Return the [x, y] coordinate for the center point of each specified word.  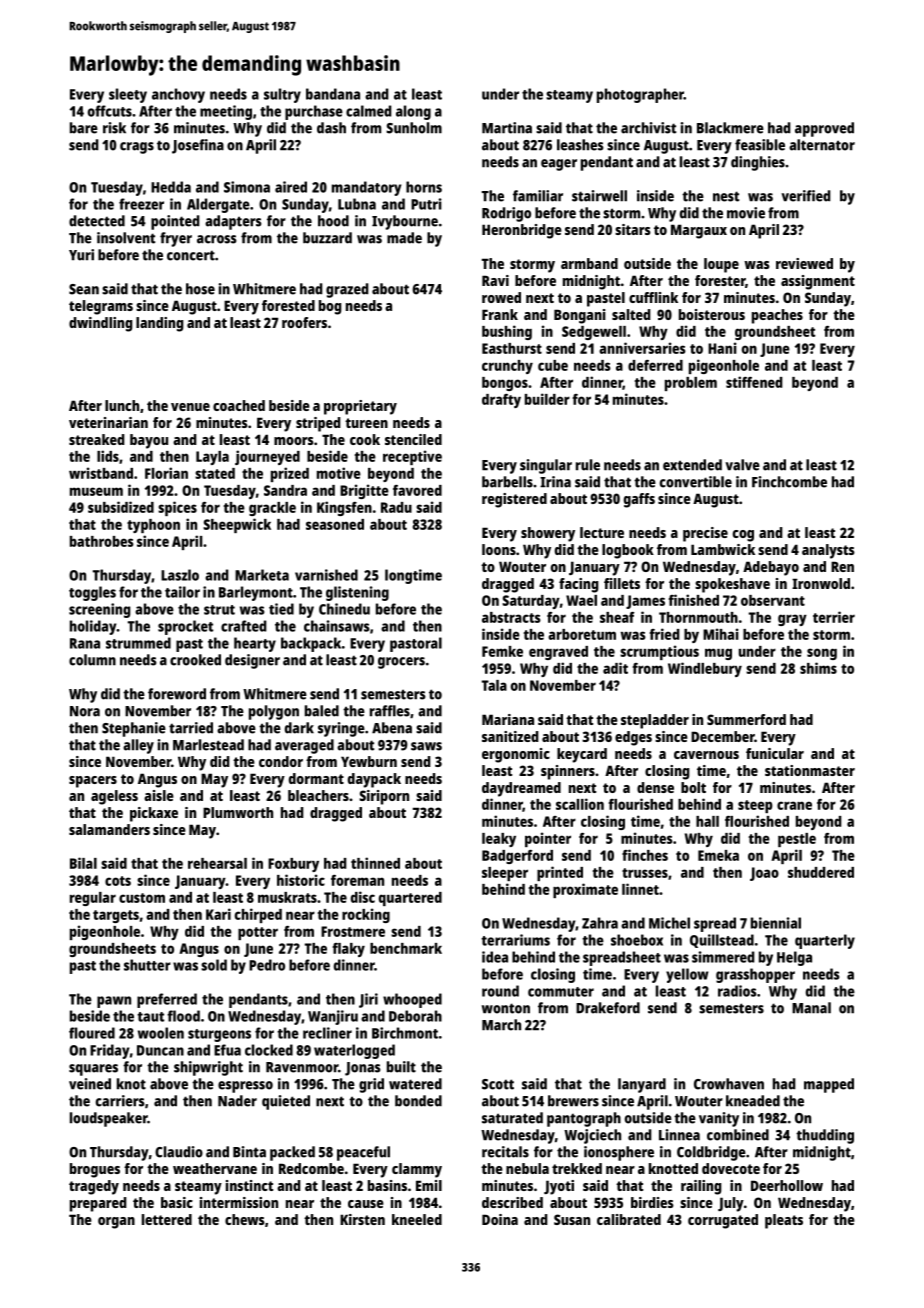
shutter [147, 965]
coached [239, 405]
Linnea [679, 1135]
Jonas [363, 1069]
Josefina [198, 146]
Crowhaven [729, 1084]
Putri [426, 204]
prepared [98, 1204]
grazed [347, 290]
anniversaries [642, 348]
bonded [418, 1101]
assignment [818, 282]
